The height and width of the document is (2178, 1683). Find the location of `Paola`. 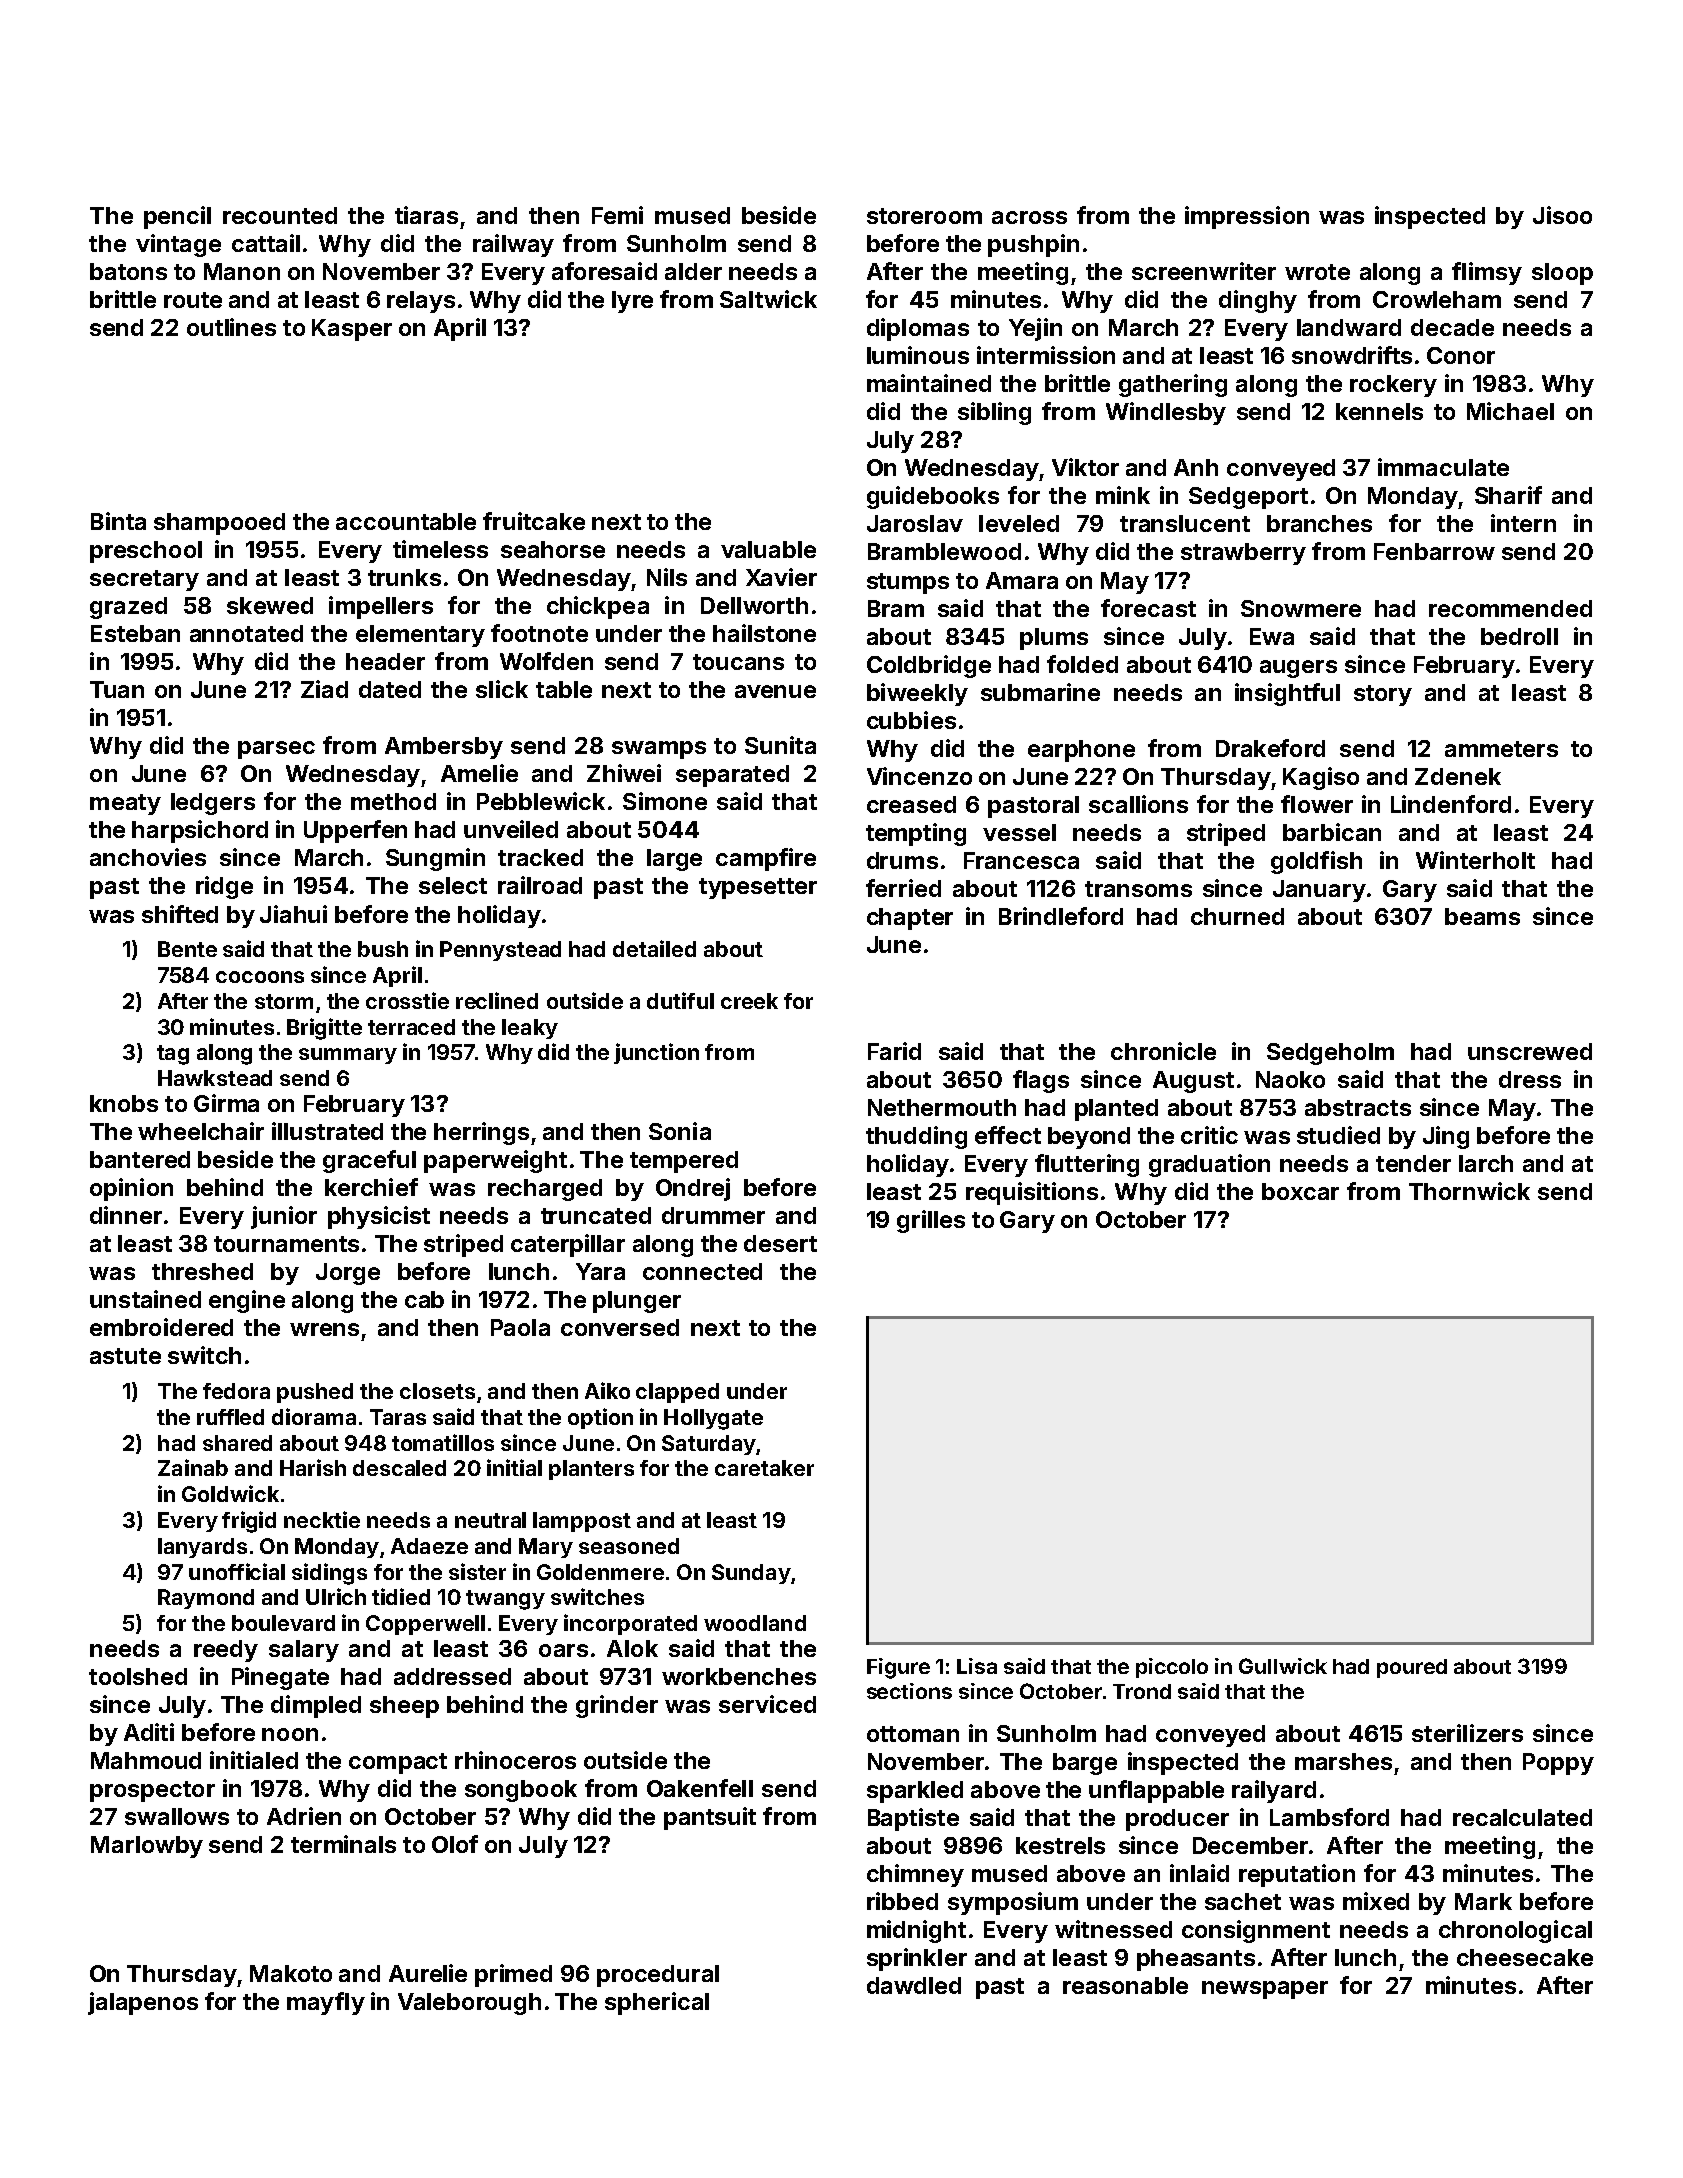

Paola is located at coordinates (520, 1327).
